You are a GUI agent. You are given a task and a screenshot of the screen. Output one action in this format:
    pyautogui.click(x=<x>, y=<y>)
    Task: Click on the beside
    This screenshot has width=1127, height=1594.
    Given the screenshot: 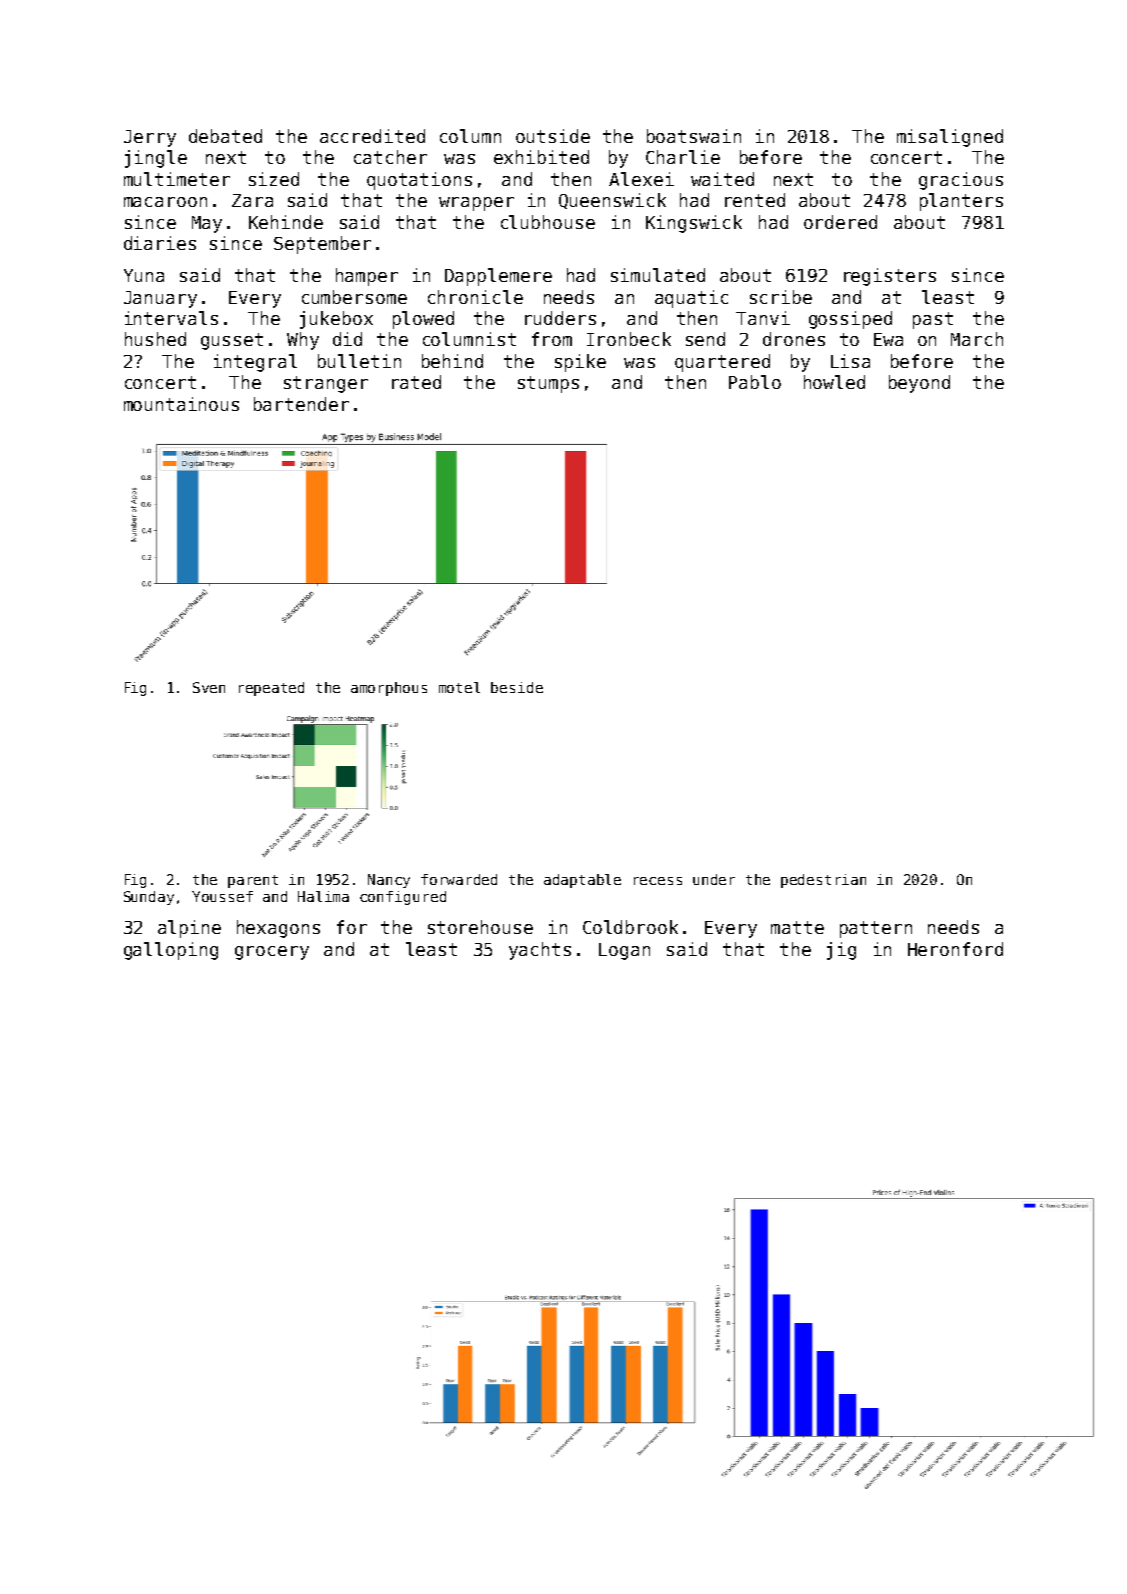 What is the action you would take?
    pyautogui.click(x=517, y=687)
